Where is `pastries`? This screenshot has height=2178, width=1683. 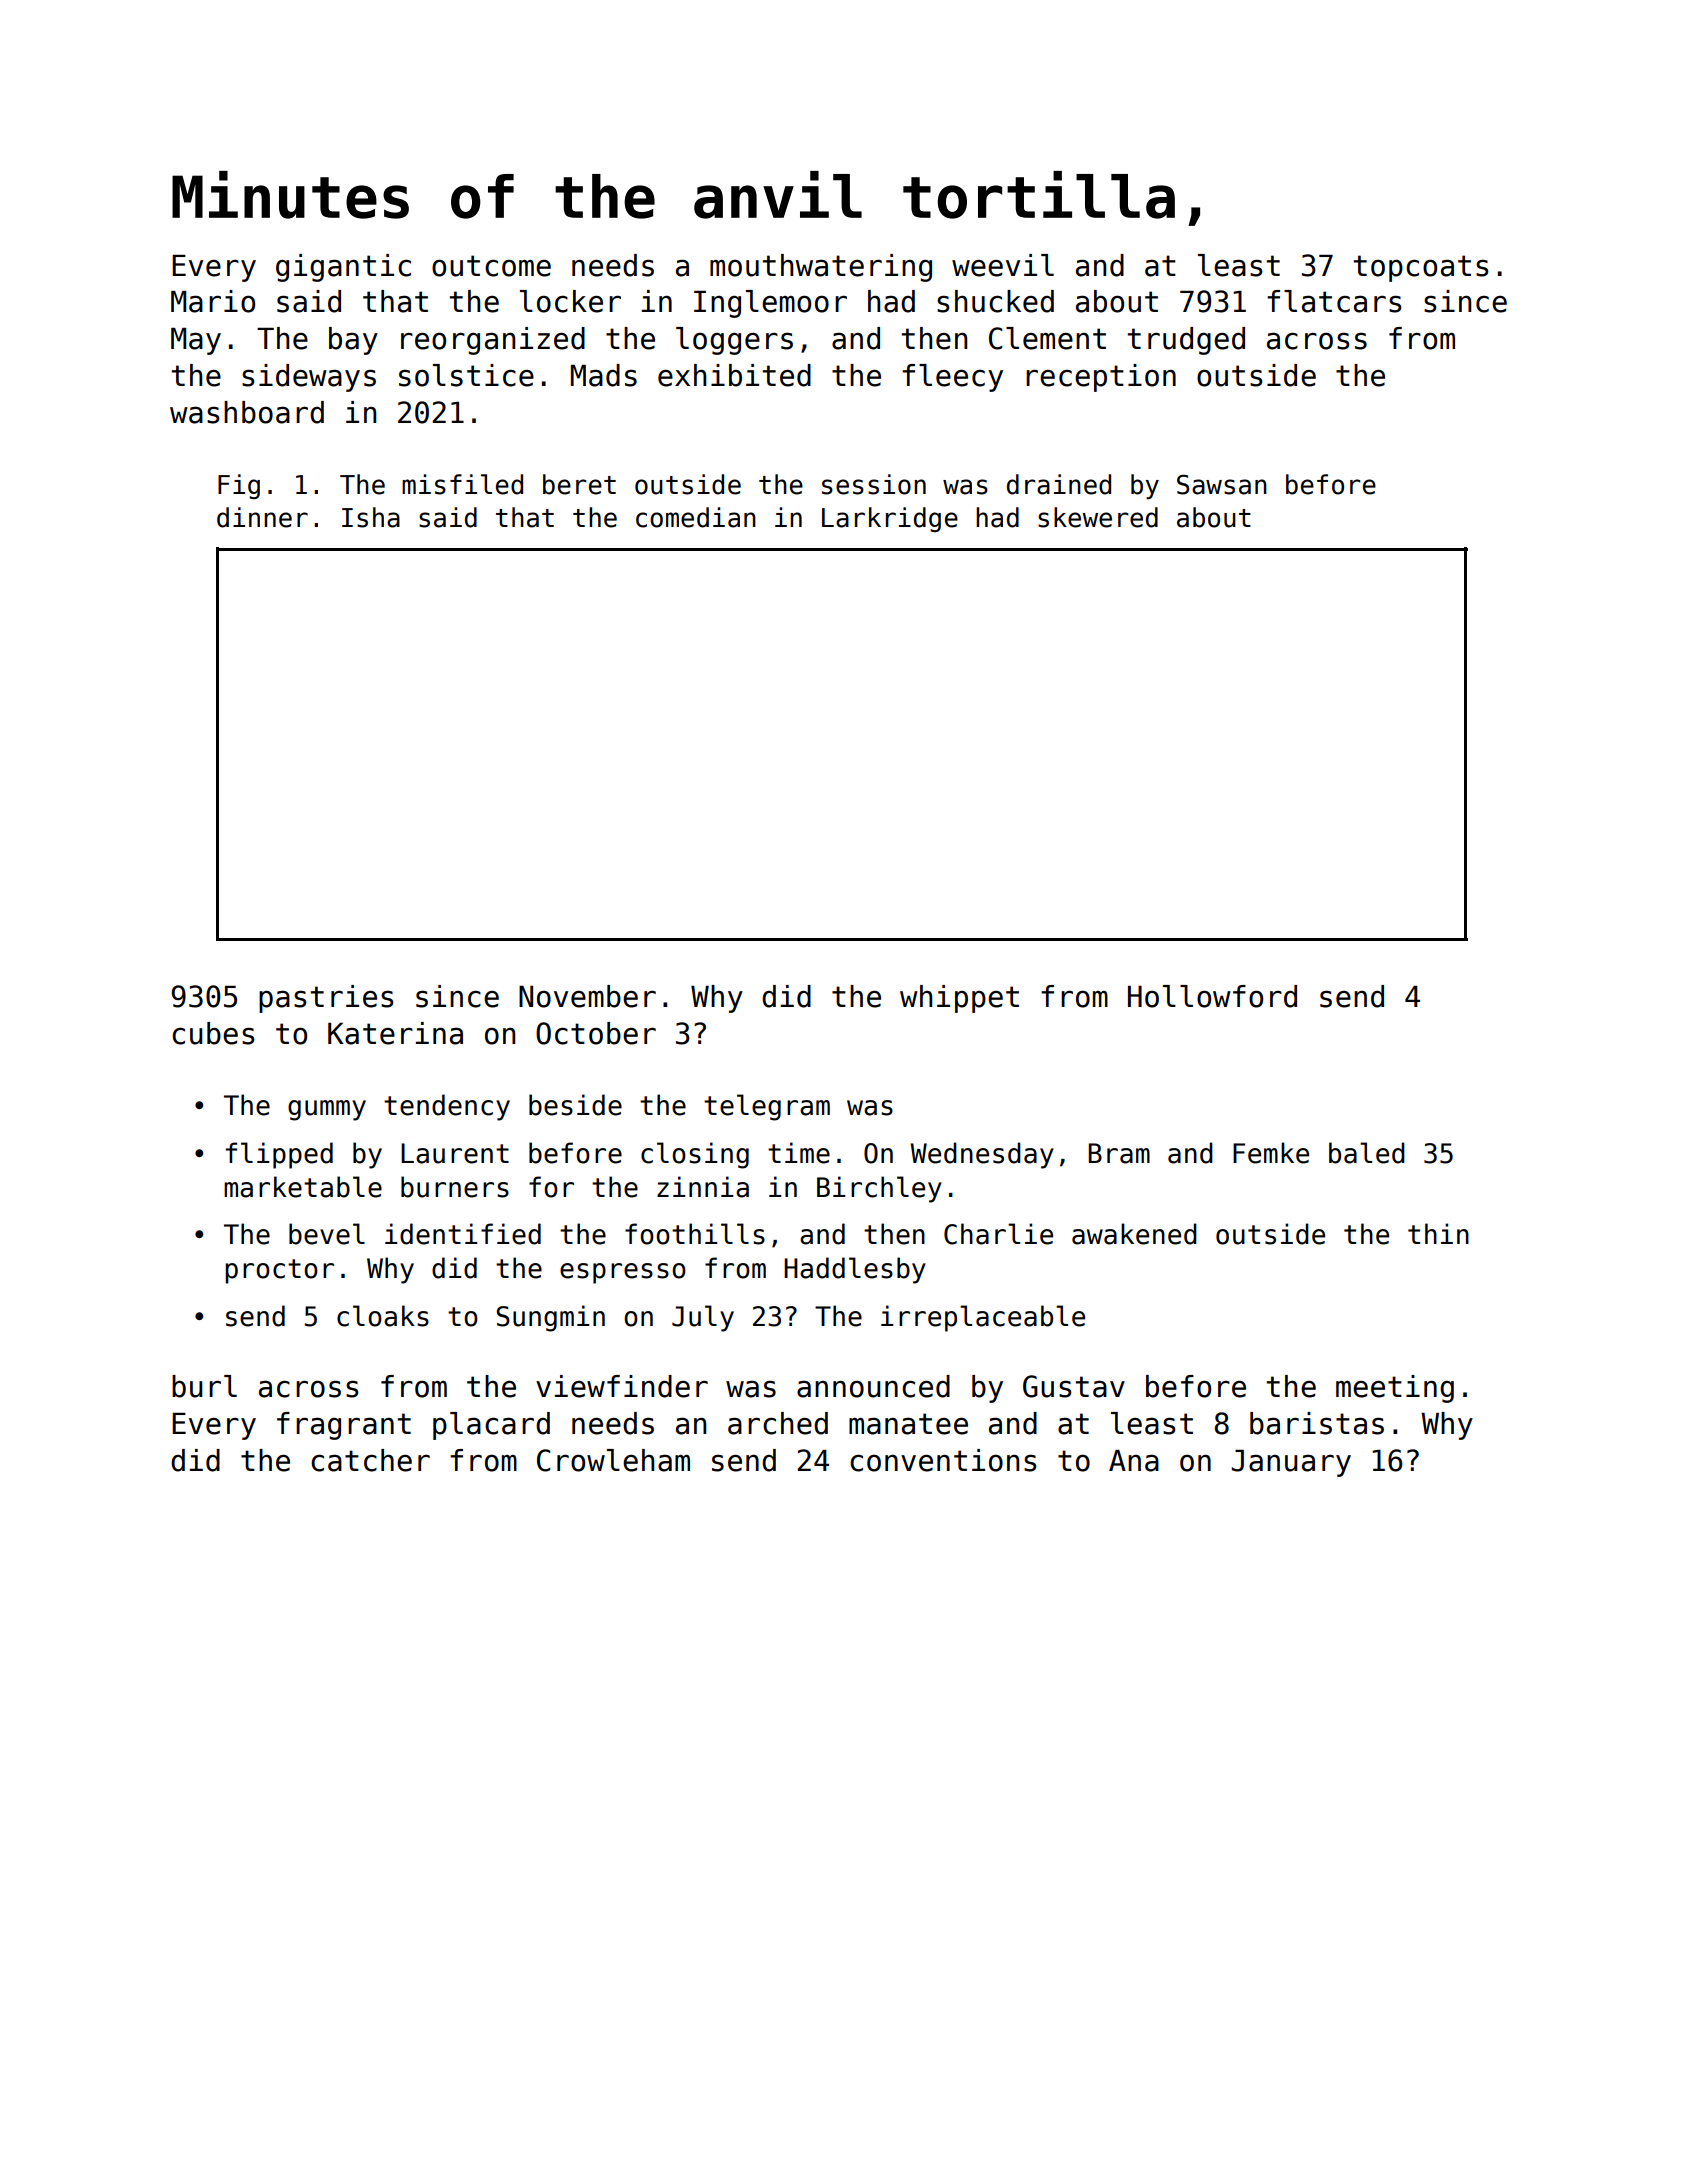 pastries is located at coordinates (326, 999).
